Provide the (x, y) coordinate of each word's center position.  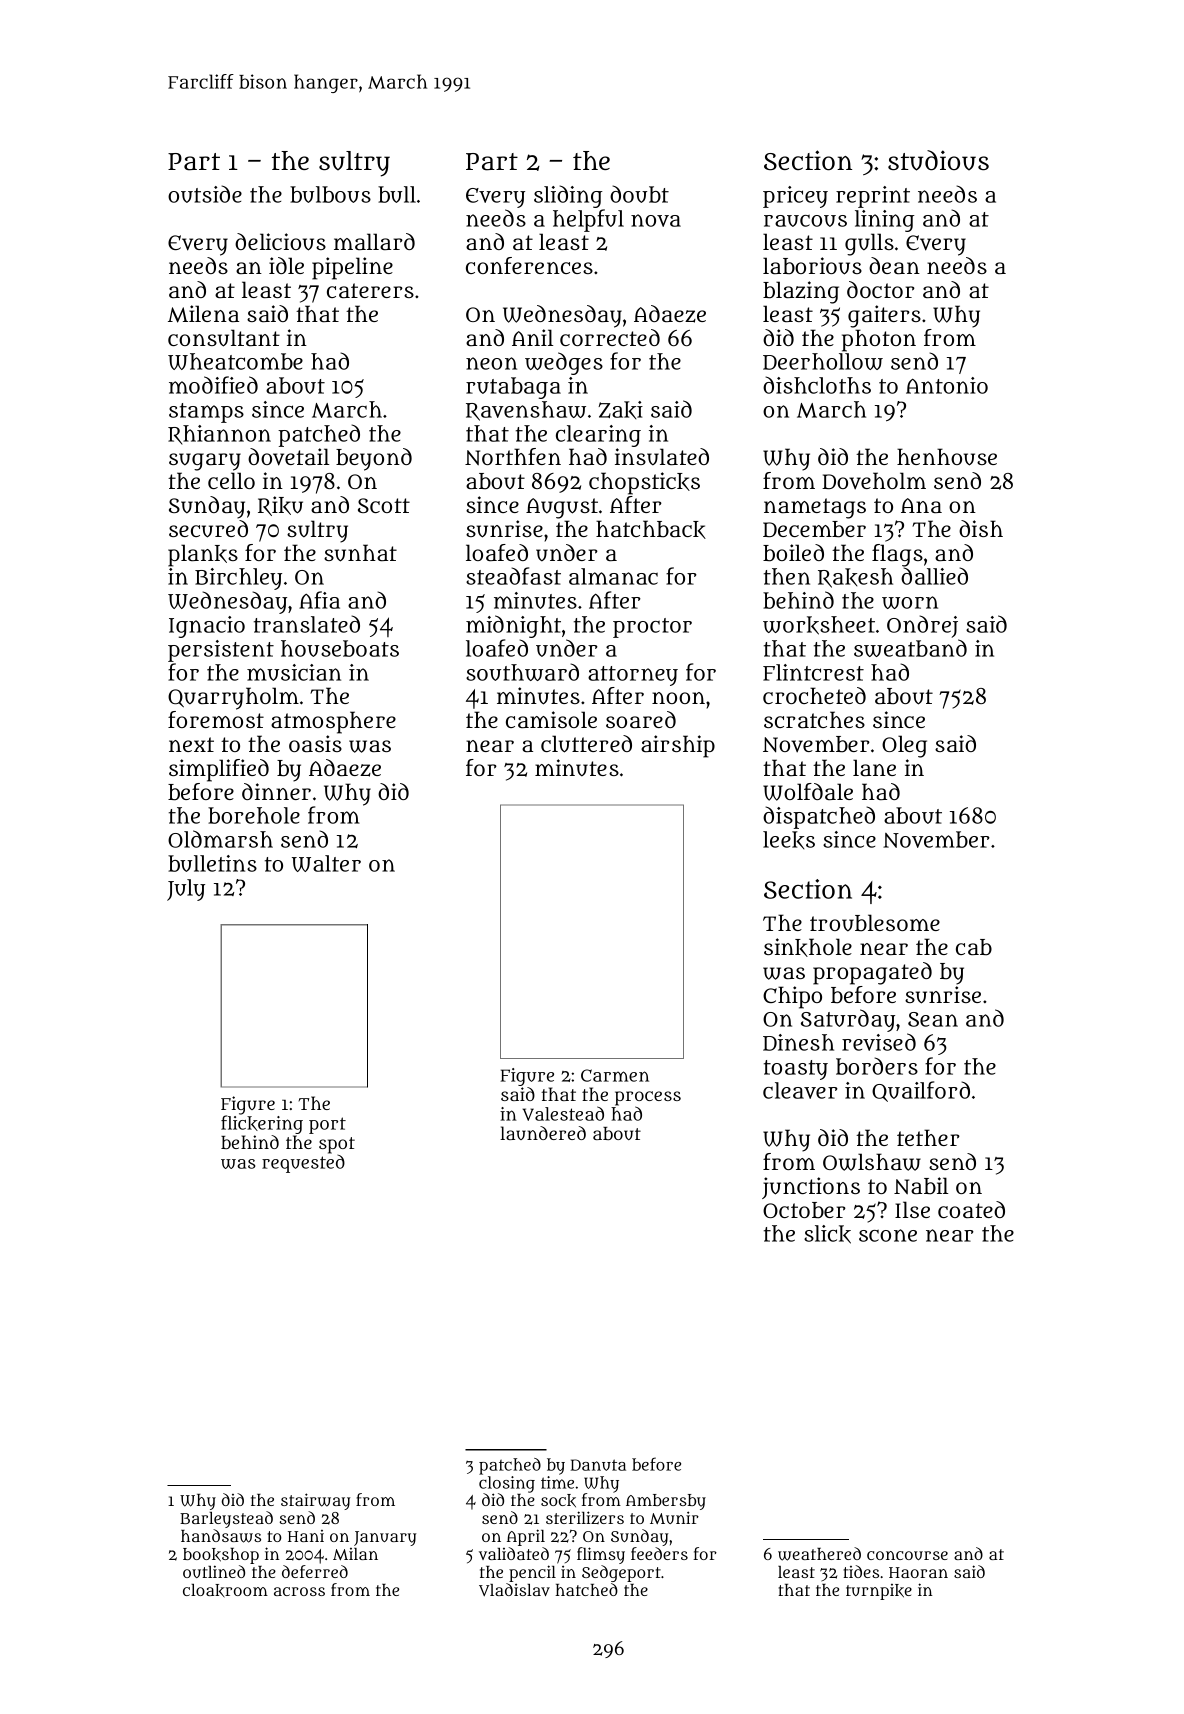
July (186, 890)
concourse (907, 1555)
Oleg (904, 746)
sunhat (360, 553)
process (648, 1098)
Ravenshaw (526, 411)
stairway (315, 1501)
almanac (613, 576)
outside (205, 194)
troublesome (875, 923)
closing (507, 1484)
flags (897, 555)
